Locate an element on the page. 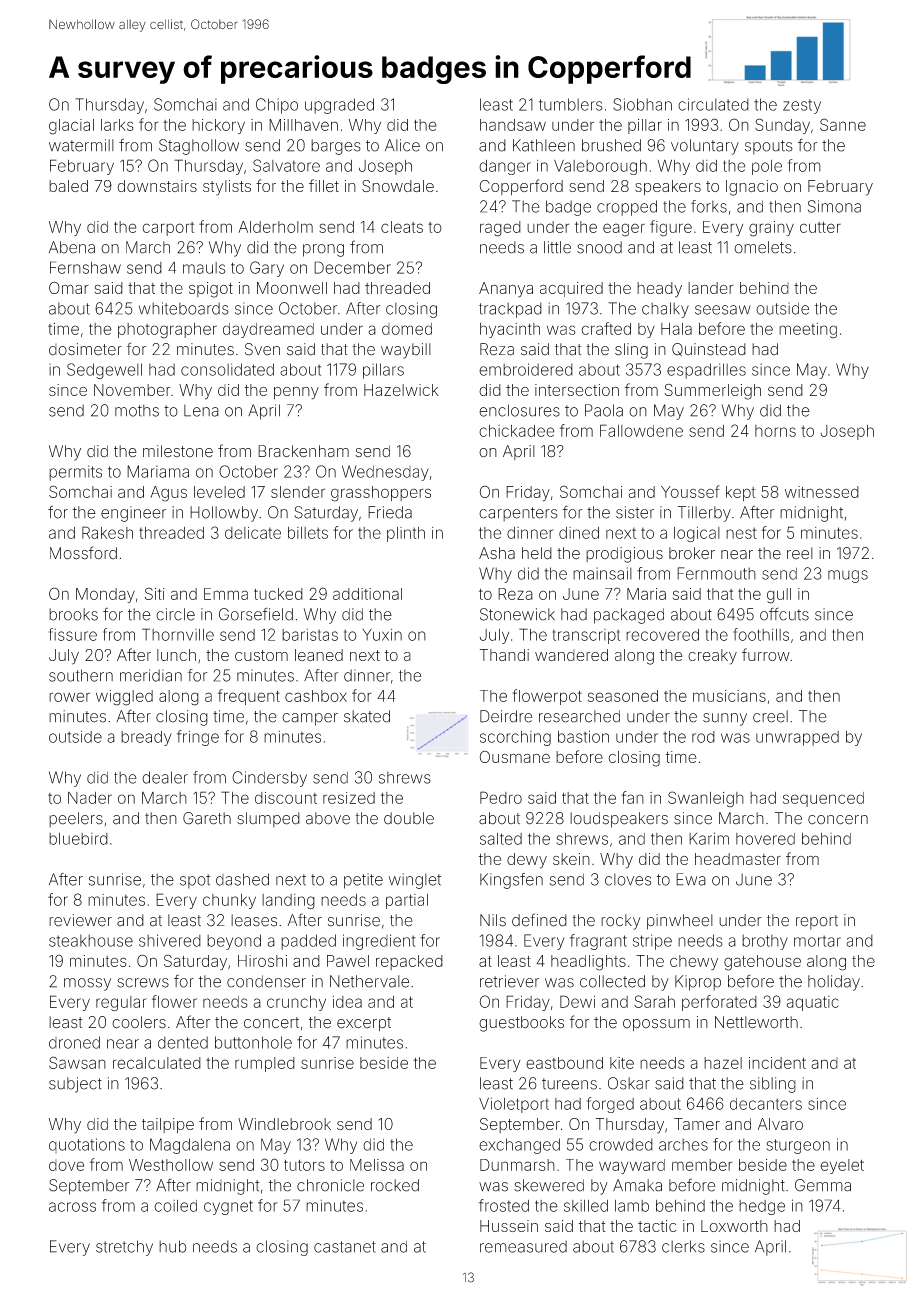 The image size is (924, 1308). cutter is located at coordinates (820, 227).
